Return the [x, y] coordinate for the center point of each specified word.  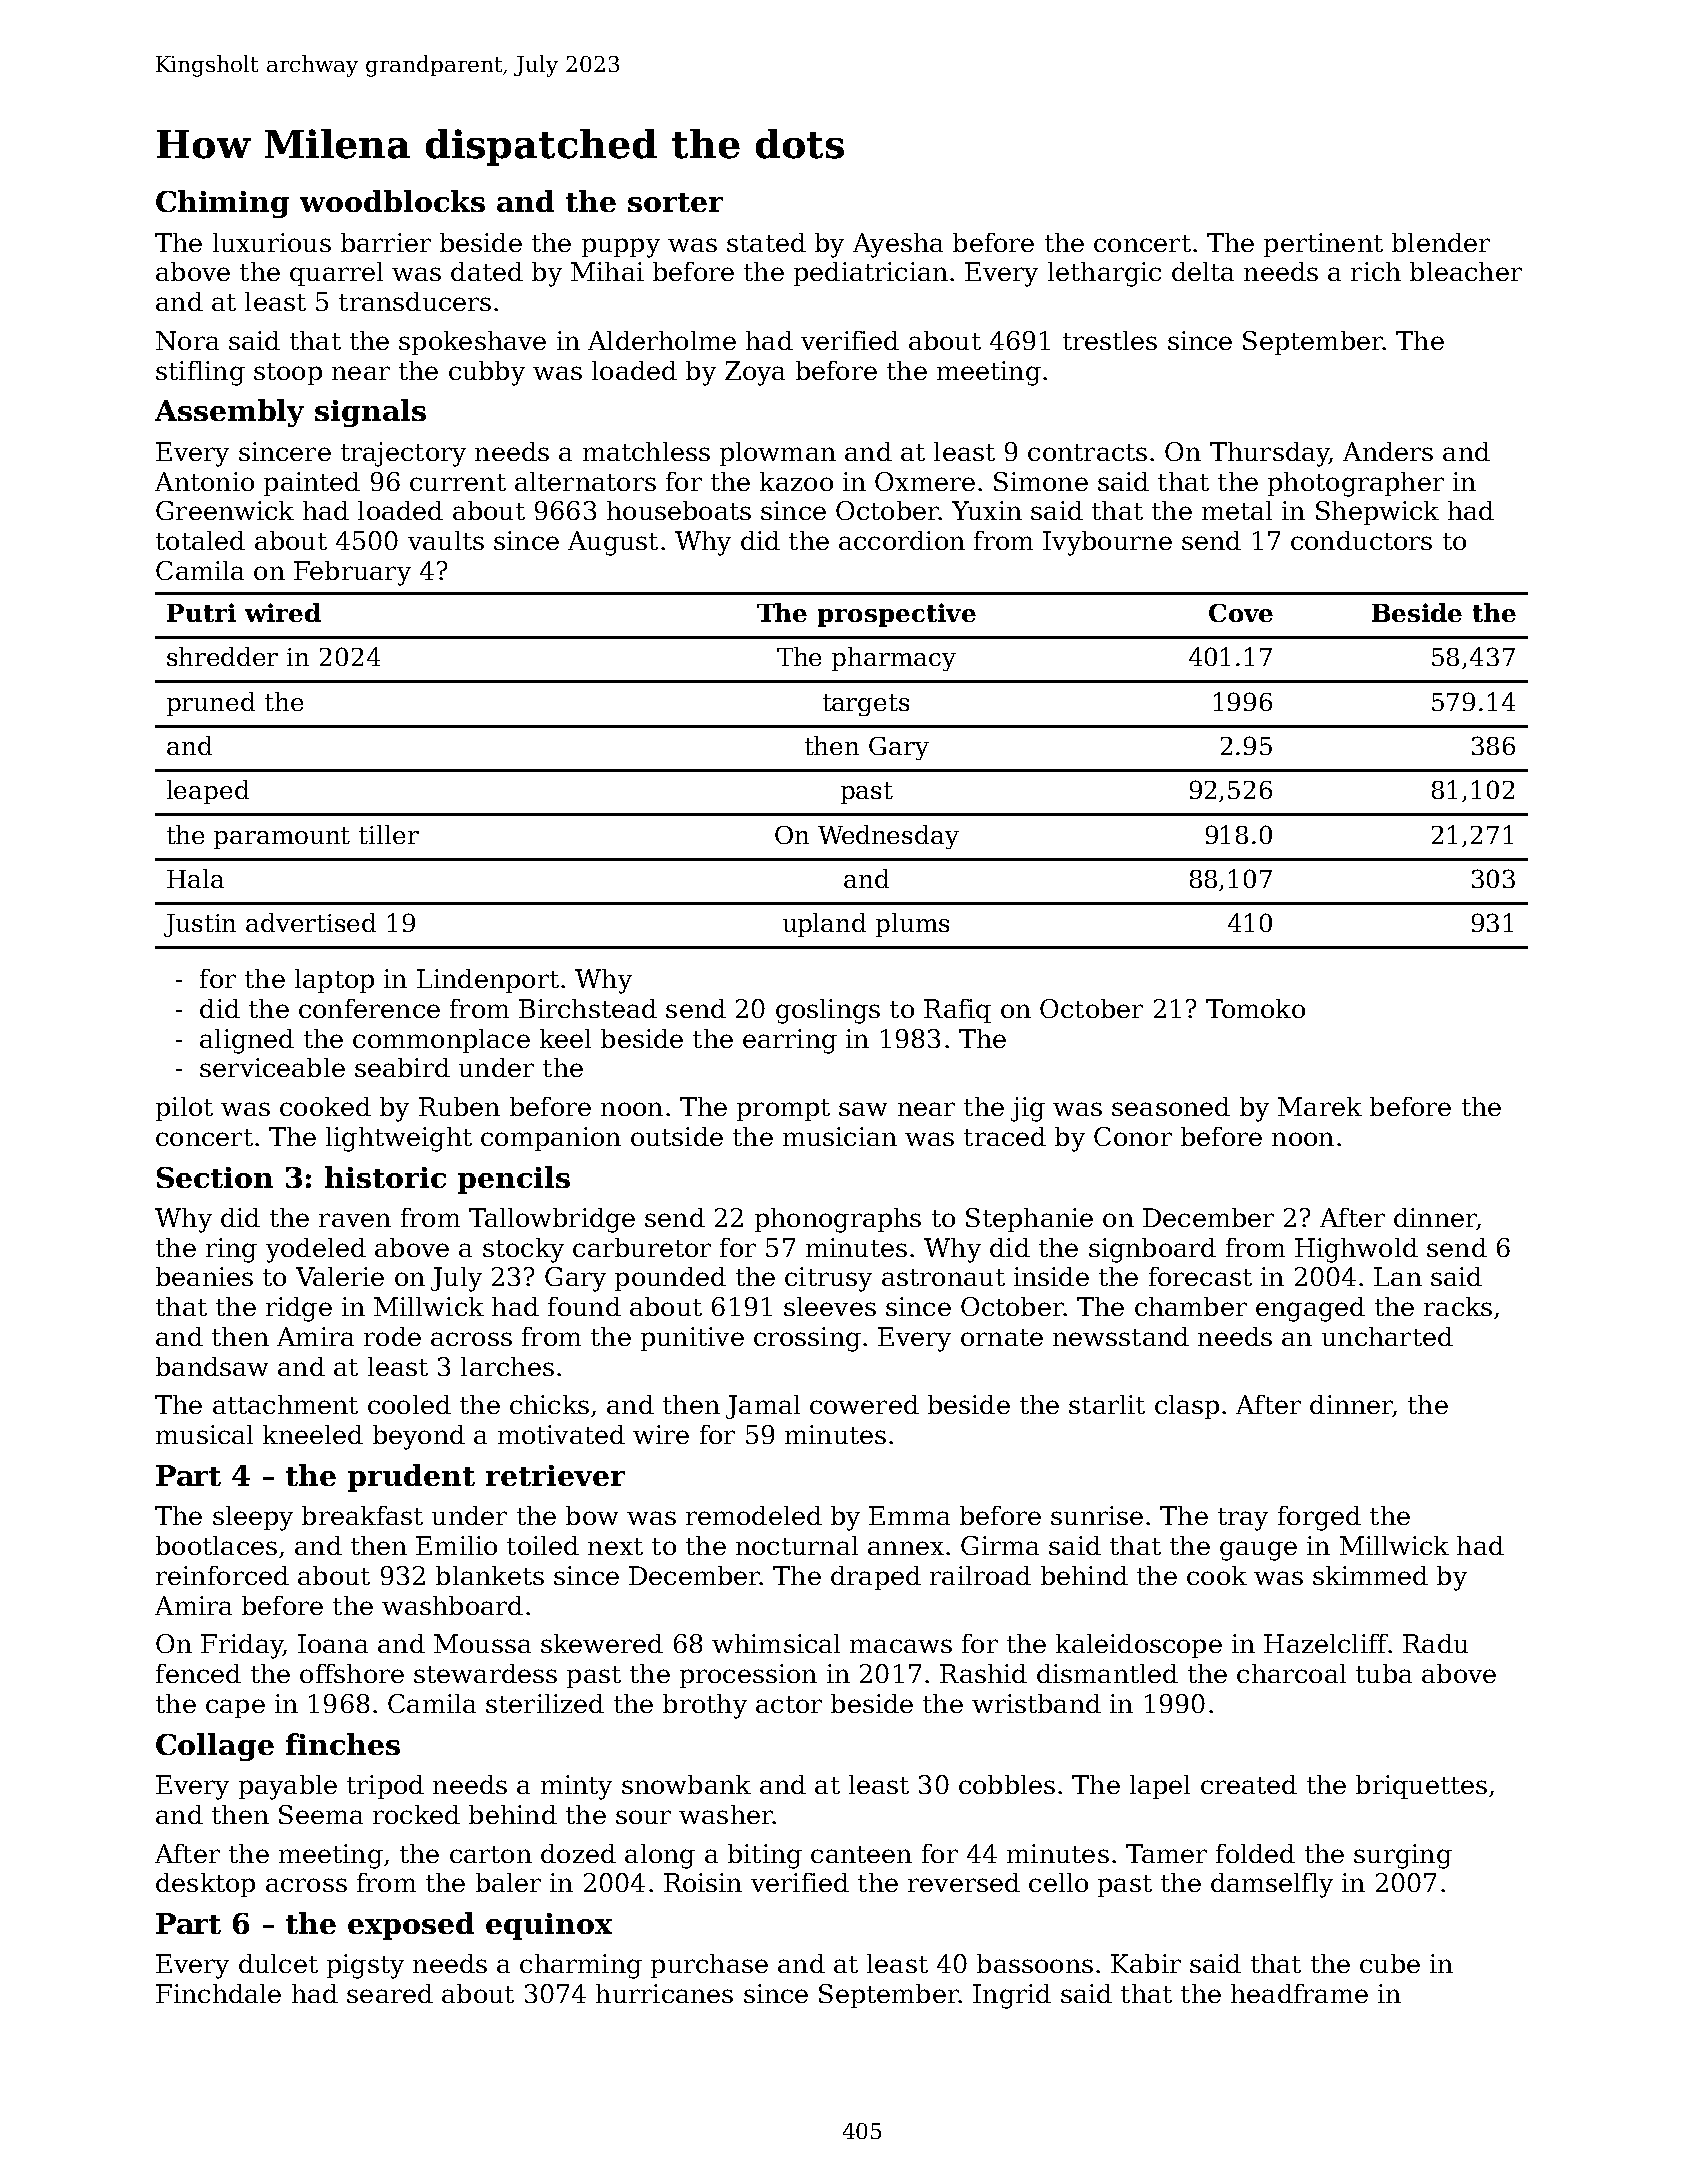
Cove [1241, 613]
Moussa [482, 1643]
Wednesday [888, 837]
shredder [222, 656]
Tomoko [1255, 1008]
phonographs [838, 1220]
